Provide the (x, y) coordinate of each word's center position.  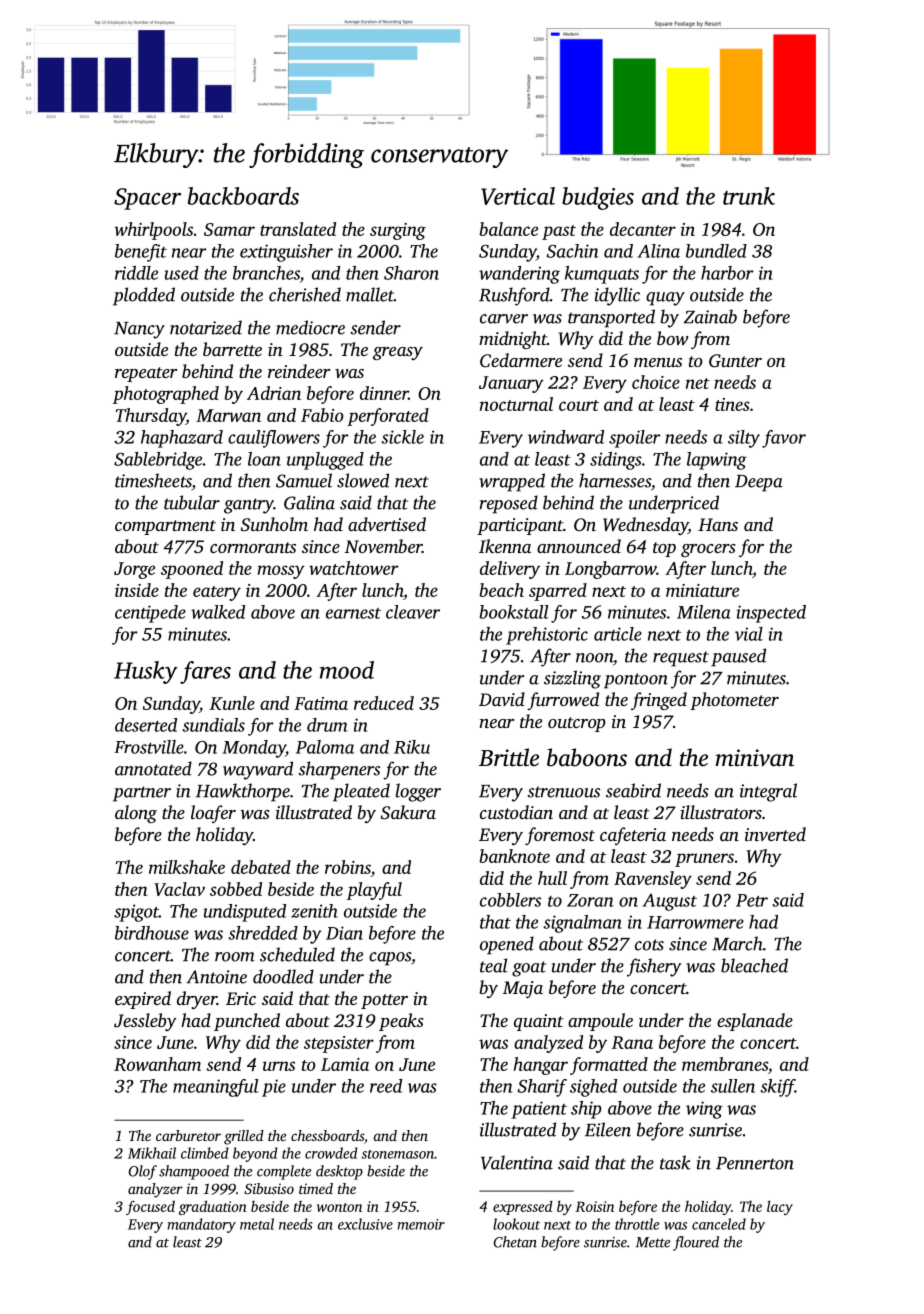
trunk (749, 196)
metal (257, 1224)
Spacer (147, 199)
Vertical (518, 196)
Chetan (515, 1242)
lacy (780, 1207)
